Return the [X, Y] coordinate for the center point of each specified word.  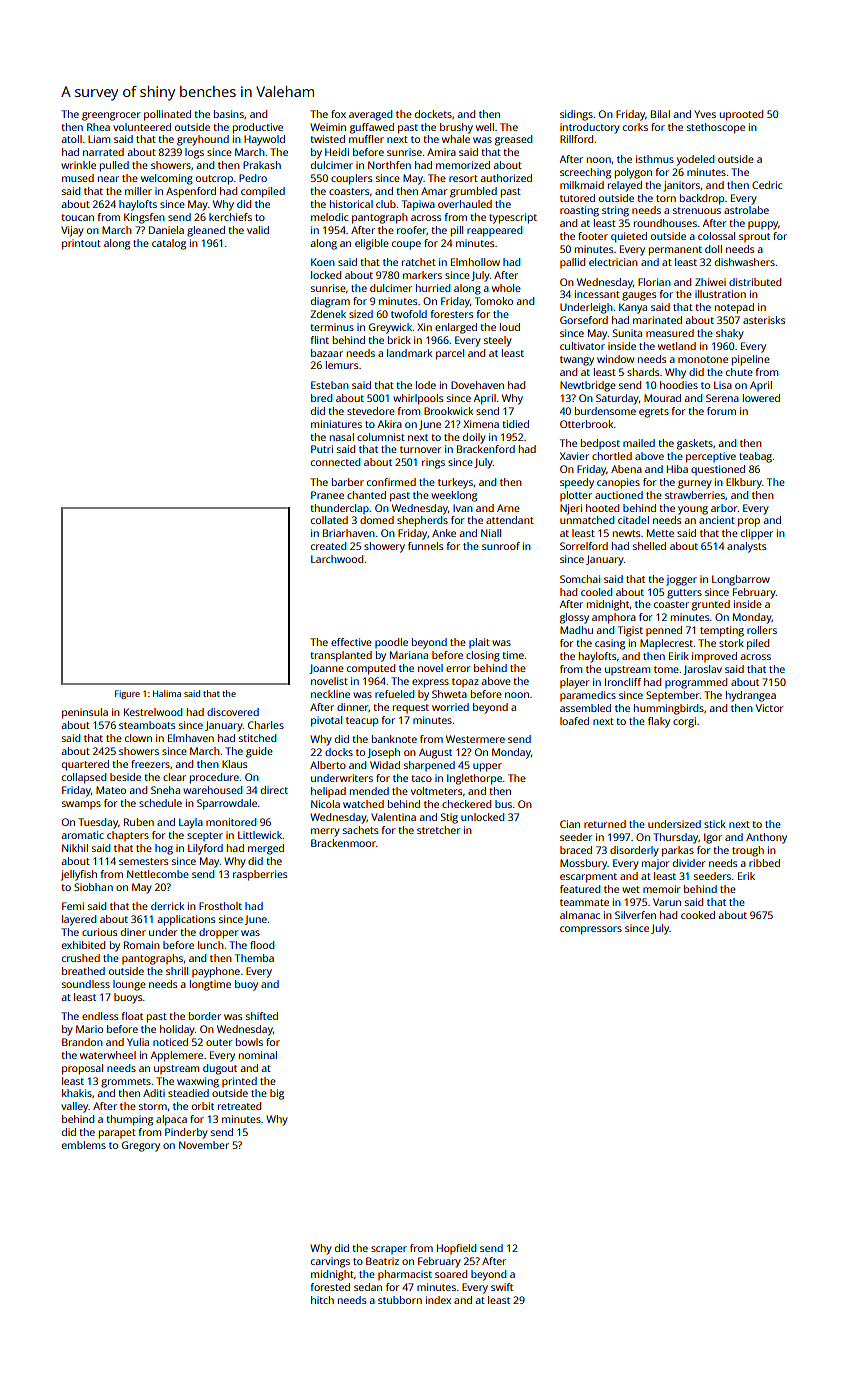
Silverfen [635, 915]
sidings [576, 115]
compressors [591, 930]
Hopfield [456, 1249]
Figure [127, 694]
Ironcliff [623, 682]
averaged [370, 115]
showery [384, 547]
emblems [84, 1145]
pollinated [167, 115]
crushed [81, 958]
